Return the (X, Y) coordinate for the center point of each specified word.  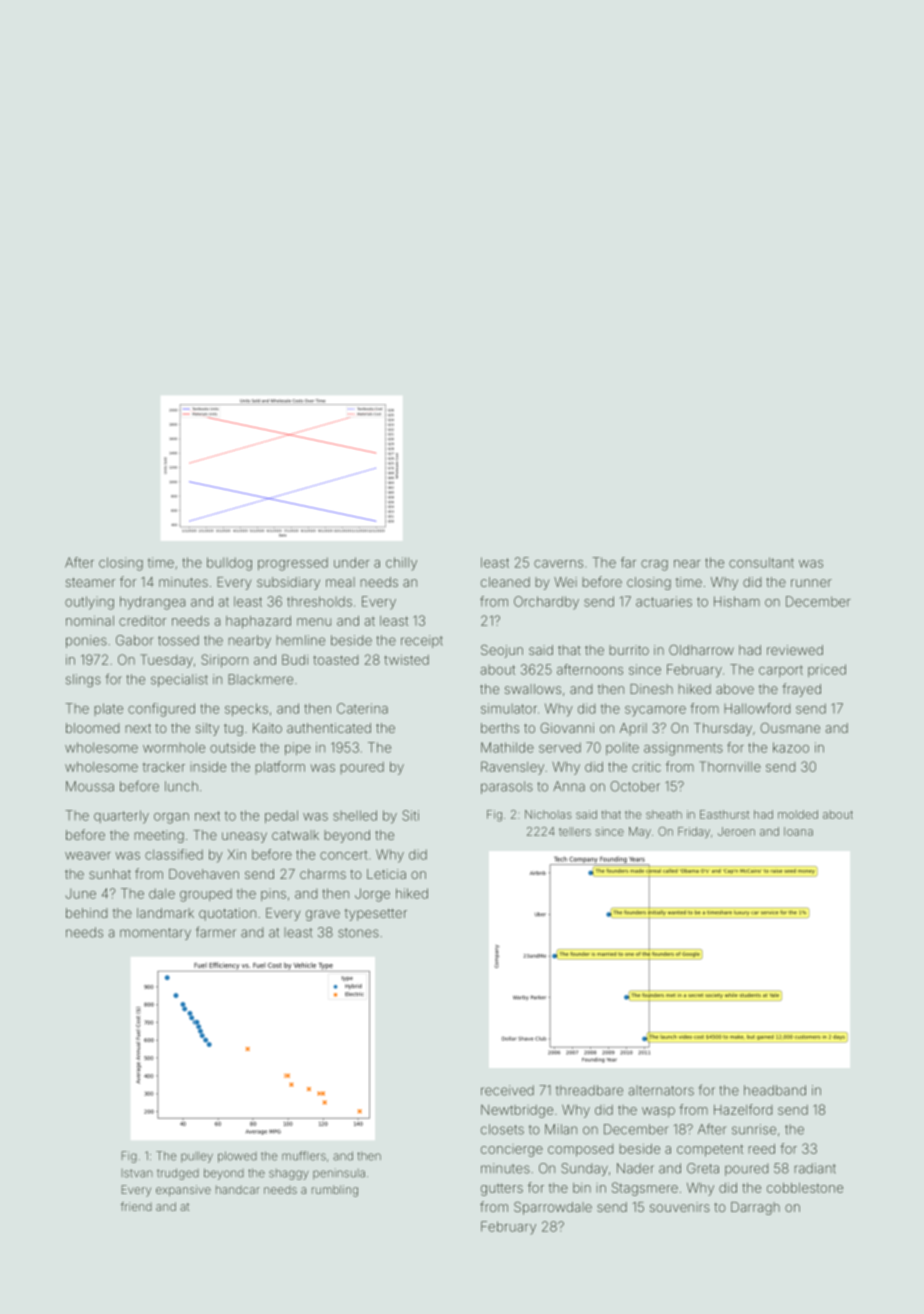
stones (358, 933)
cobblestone (805, 1188)
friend (136, 1206)
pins (273, 894)
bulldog (229, 564)
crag (654, 565)
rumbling (335, 1191)
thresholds (319, 601)
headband (775, 1090)
